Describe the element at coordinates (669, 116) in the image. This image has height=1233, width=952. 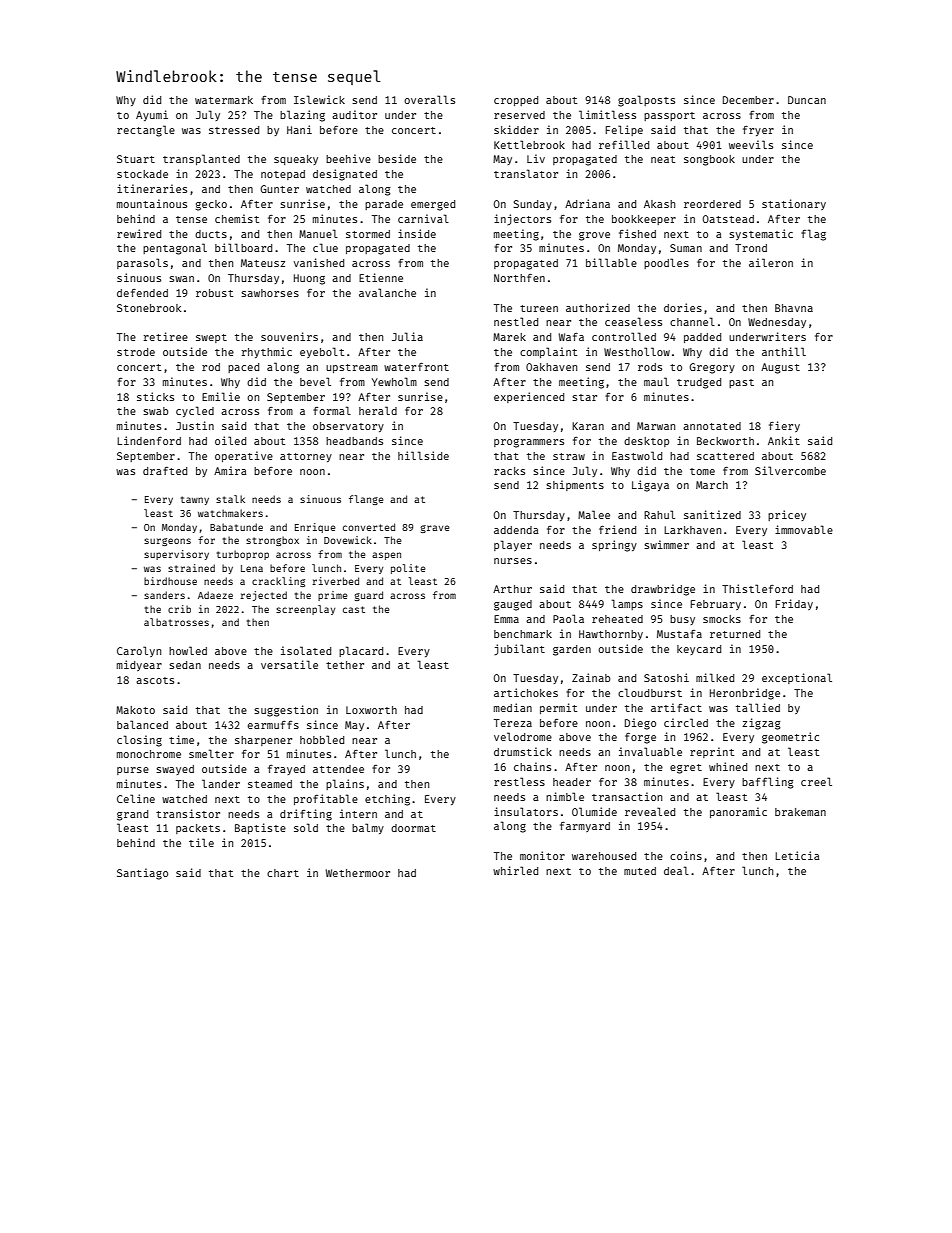
I see `passport` at that location.
